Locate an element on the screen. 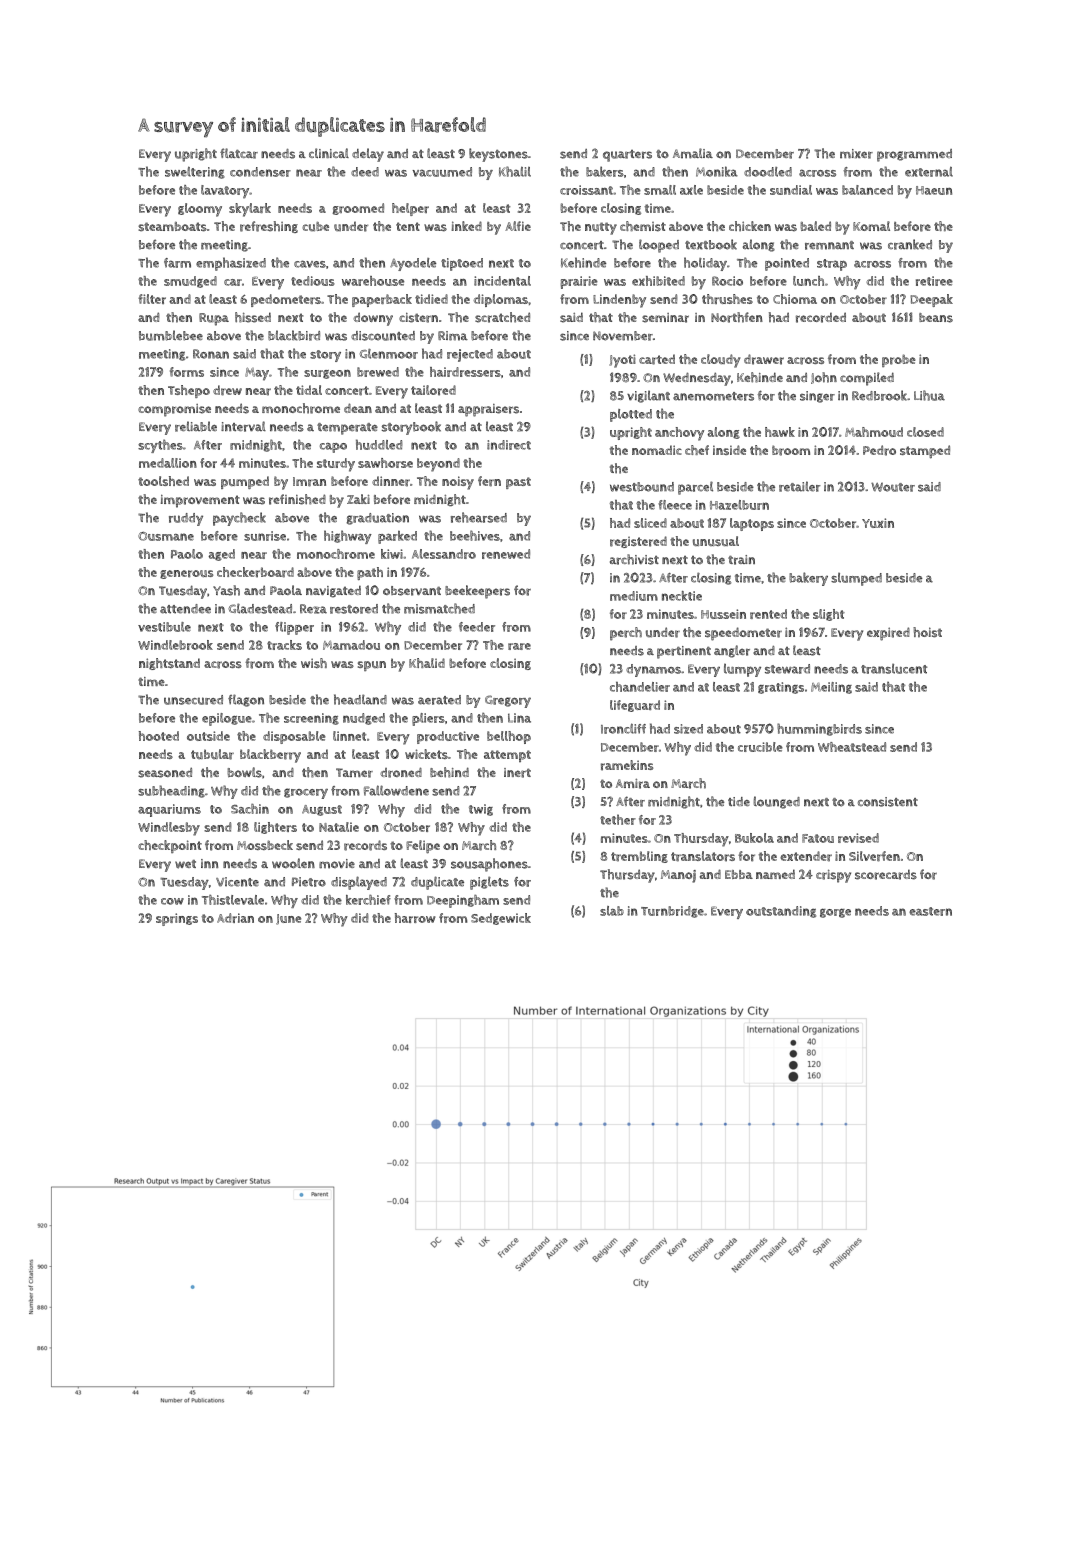 The height and width of the screenshot is (1543, 1091). crucible is located at coordinates (760, 747).
